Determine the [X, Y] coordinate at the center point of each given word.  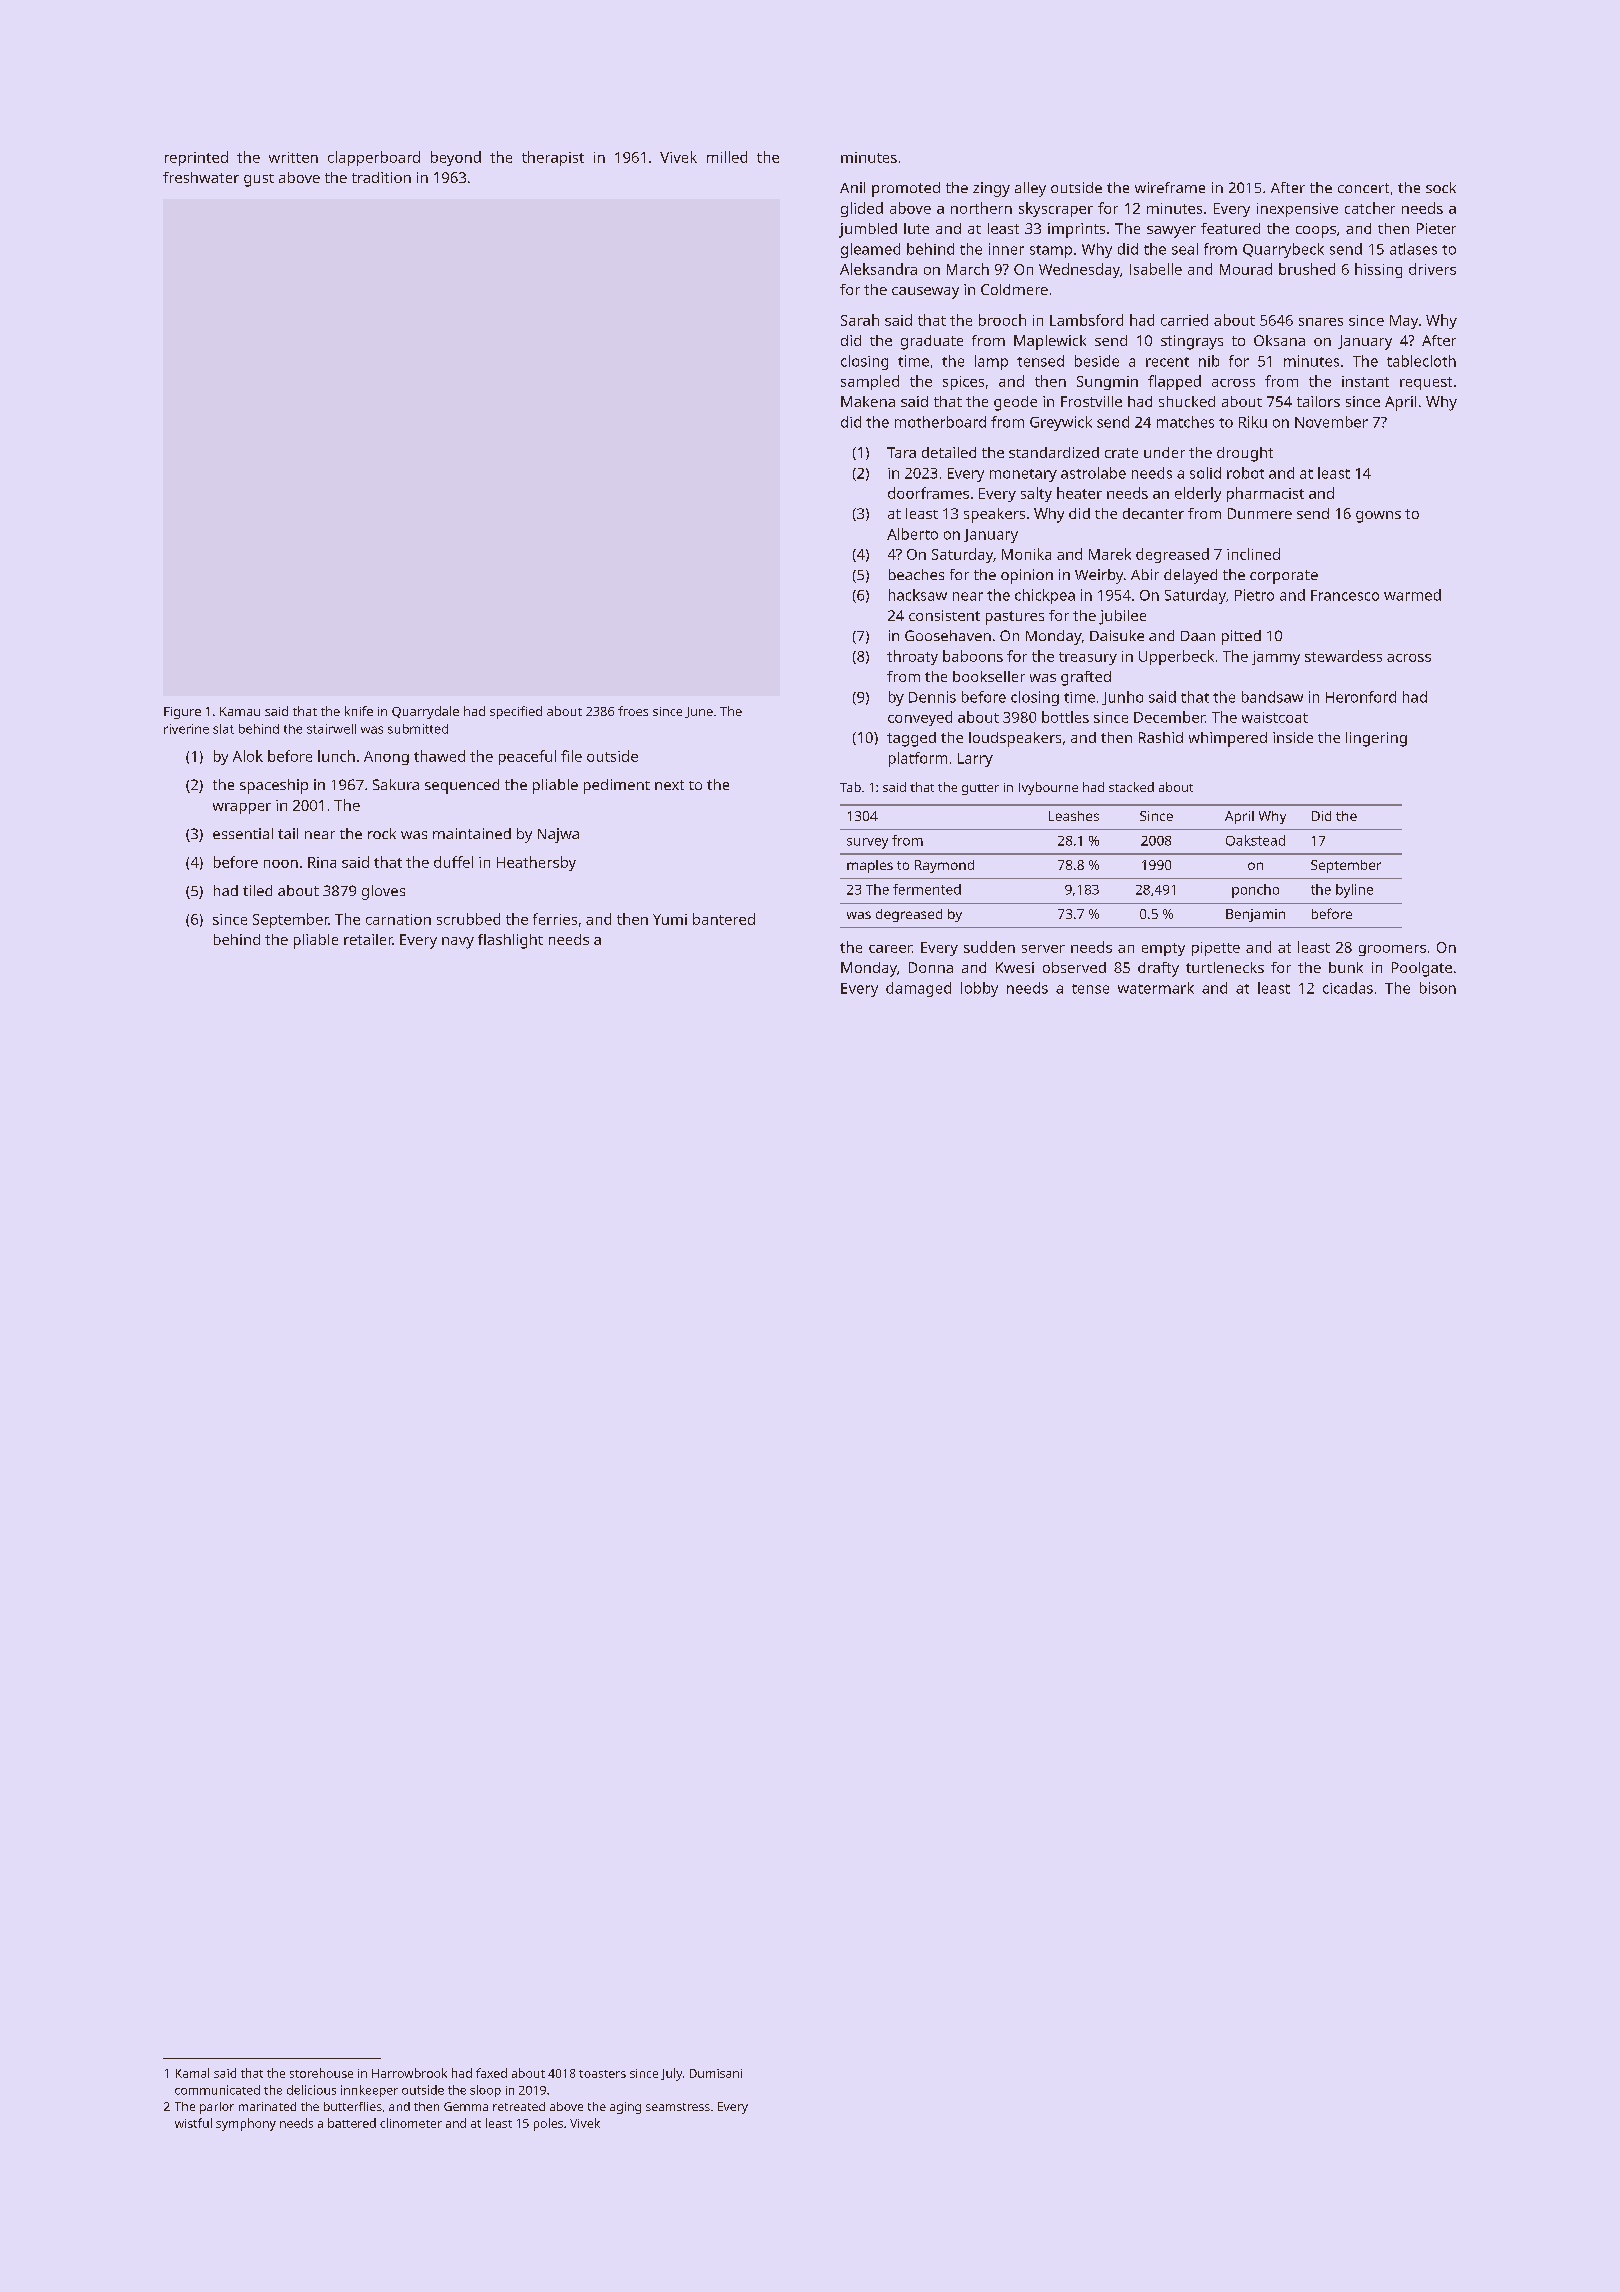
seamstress [678, 2107]
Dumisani [716, 2073]
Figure [182, 713]
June [699, 712]
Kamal [192, 2073]
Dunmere [1260, 513]
